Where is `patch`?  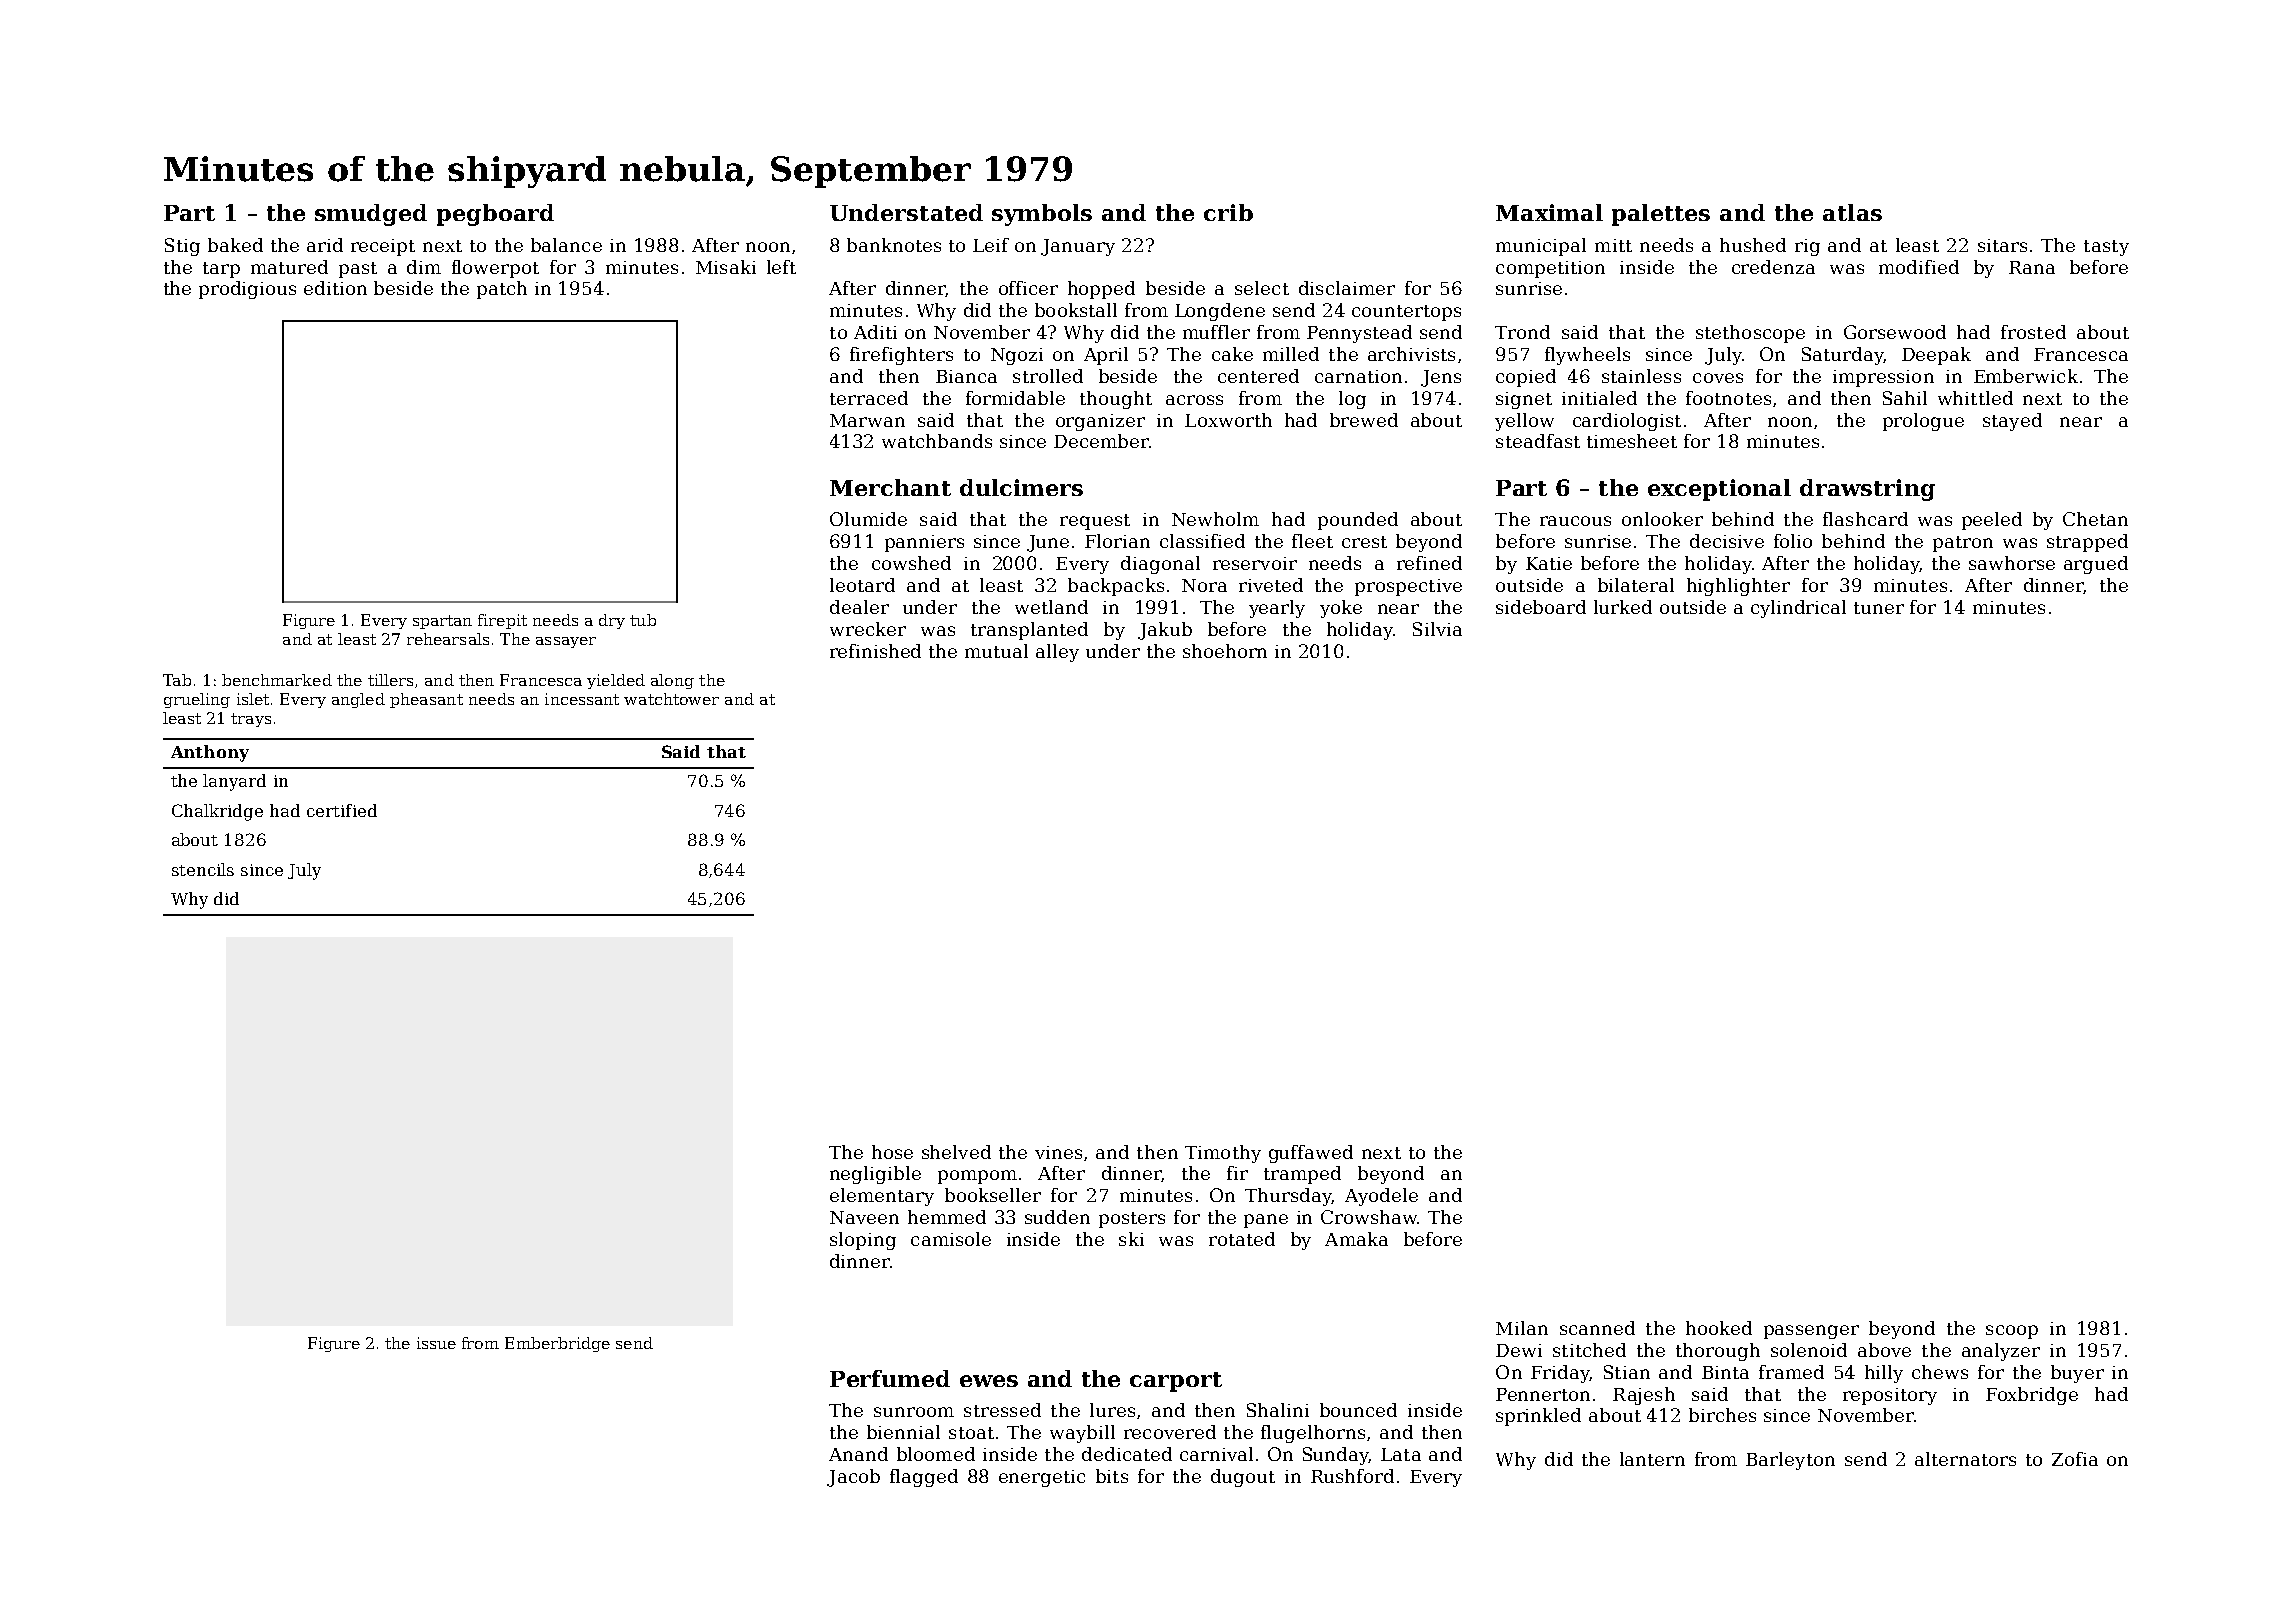
patch is located at coordinates (502, 290).
